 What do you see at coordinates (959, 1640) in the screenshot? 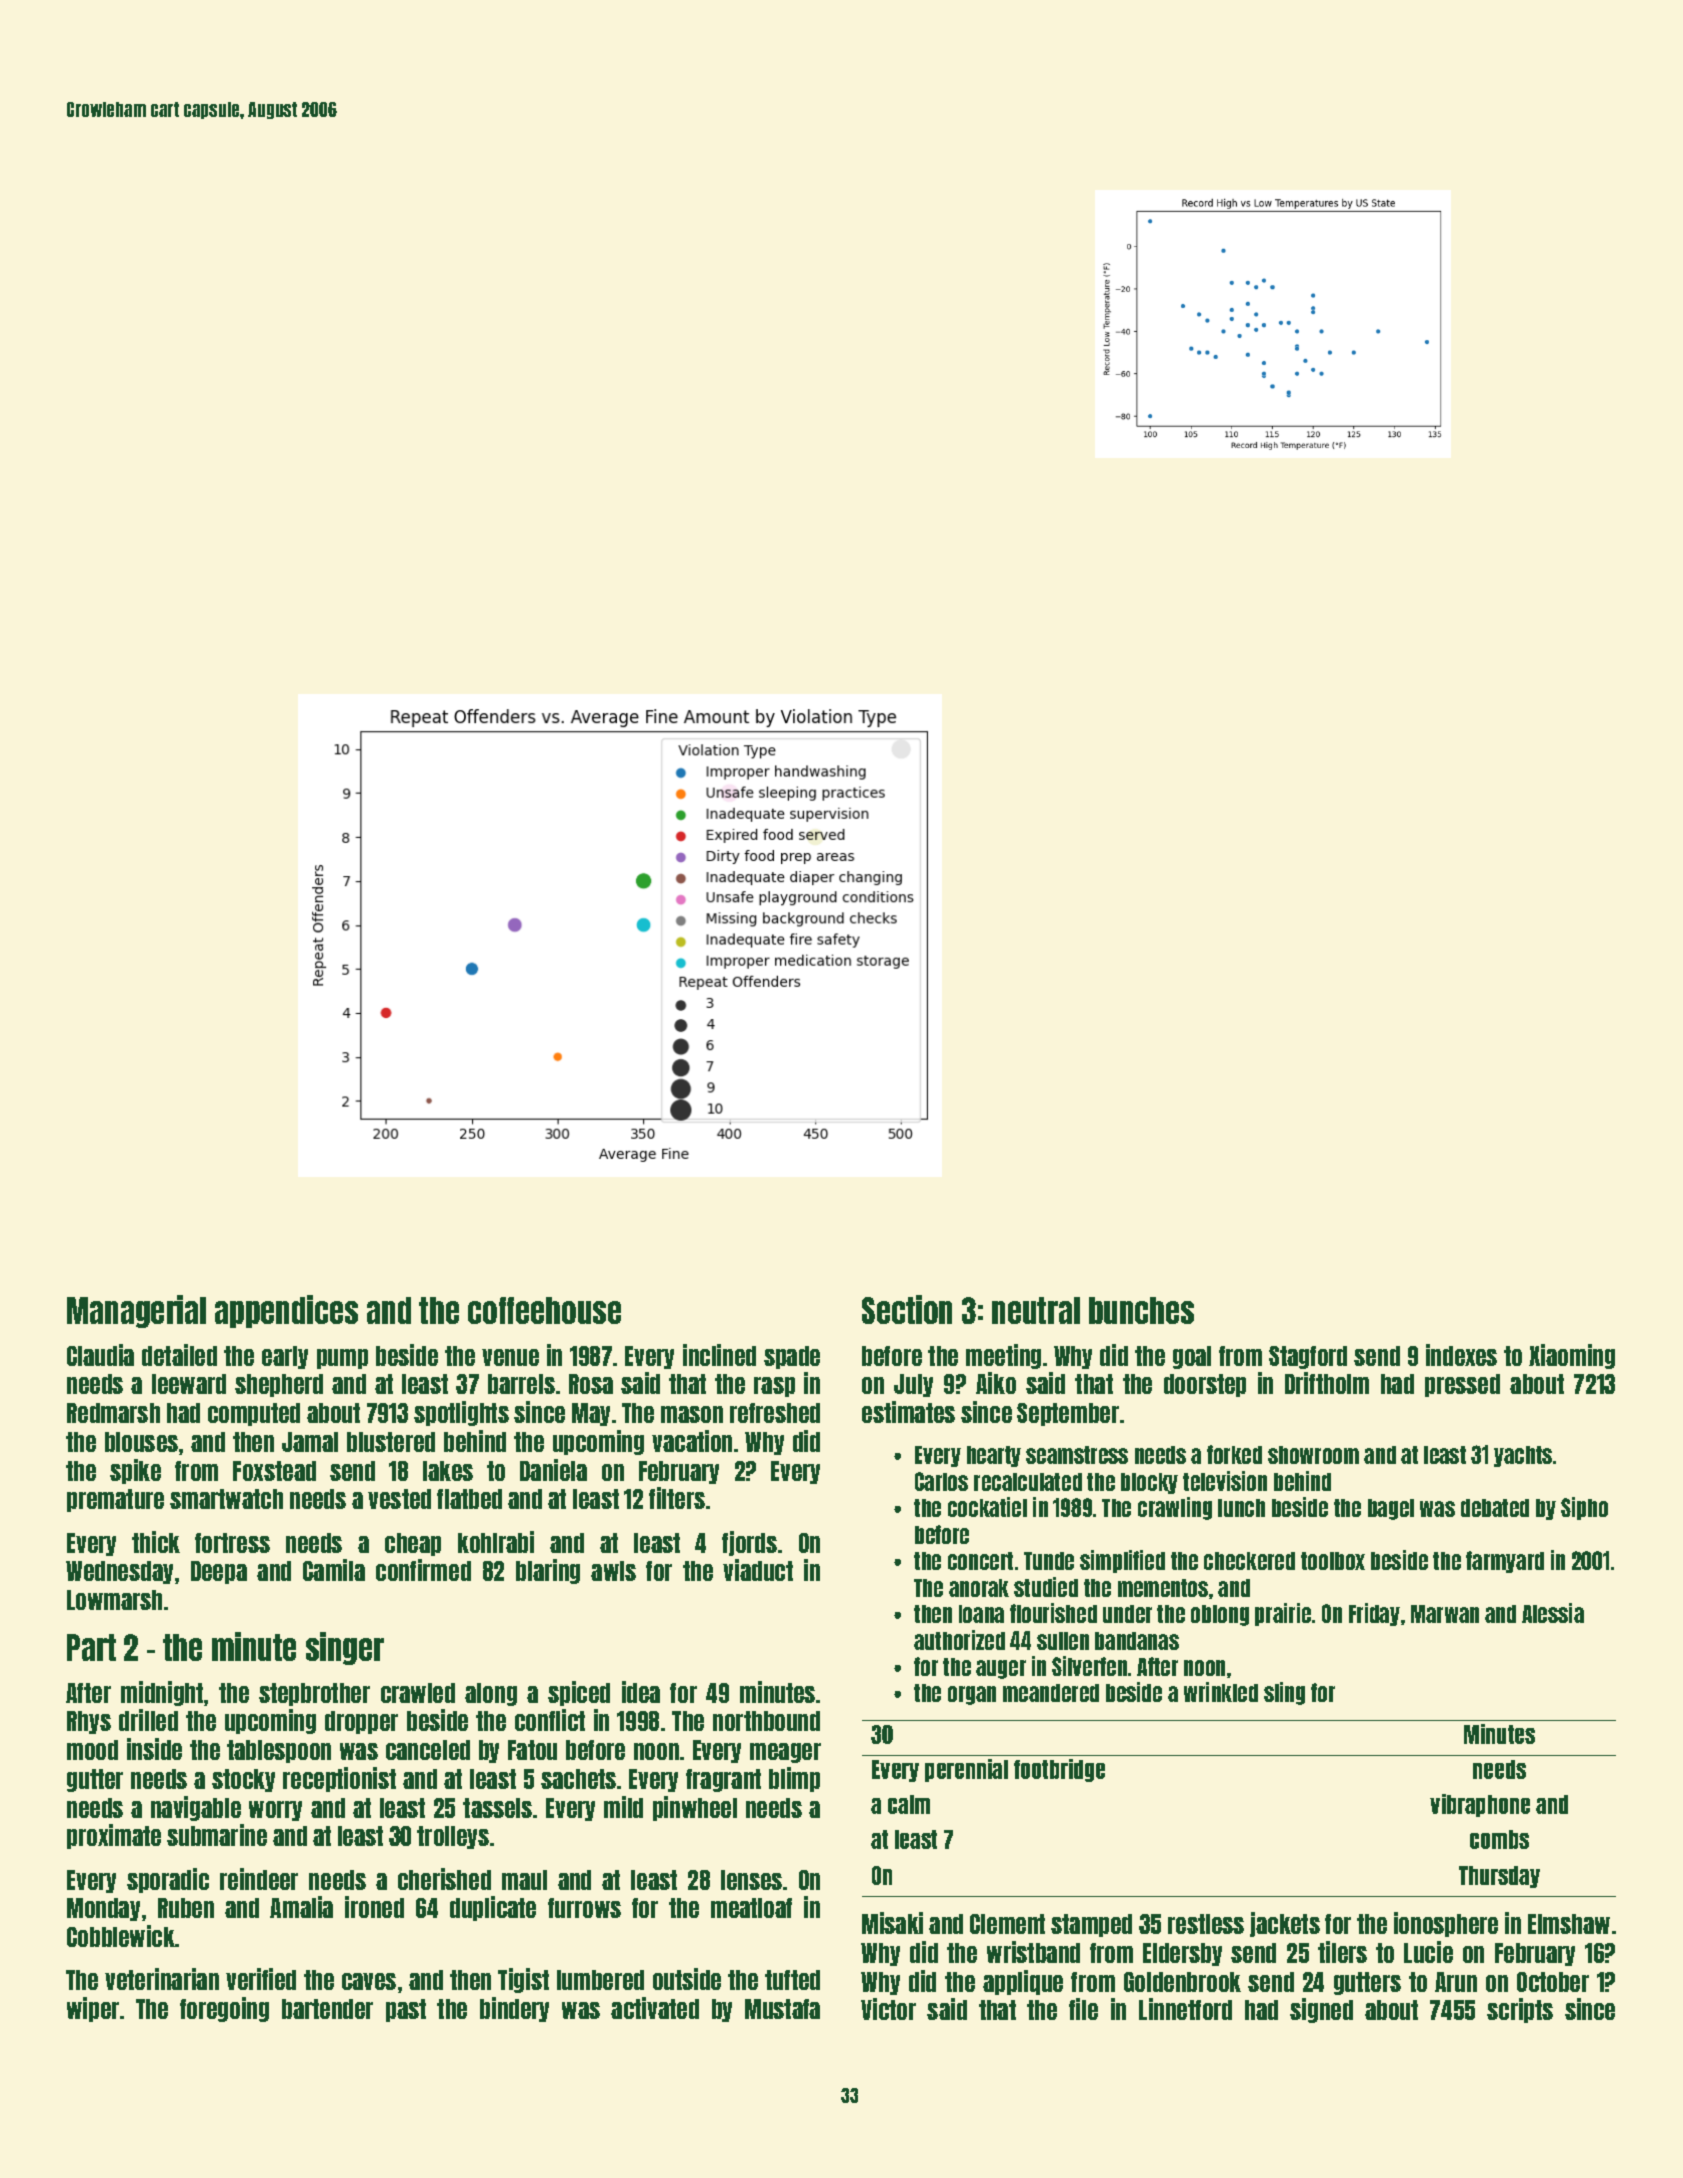
I see `authorized` at bounding box center [959, 1640].
